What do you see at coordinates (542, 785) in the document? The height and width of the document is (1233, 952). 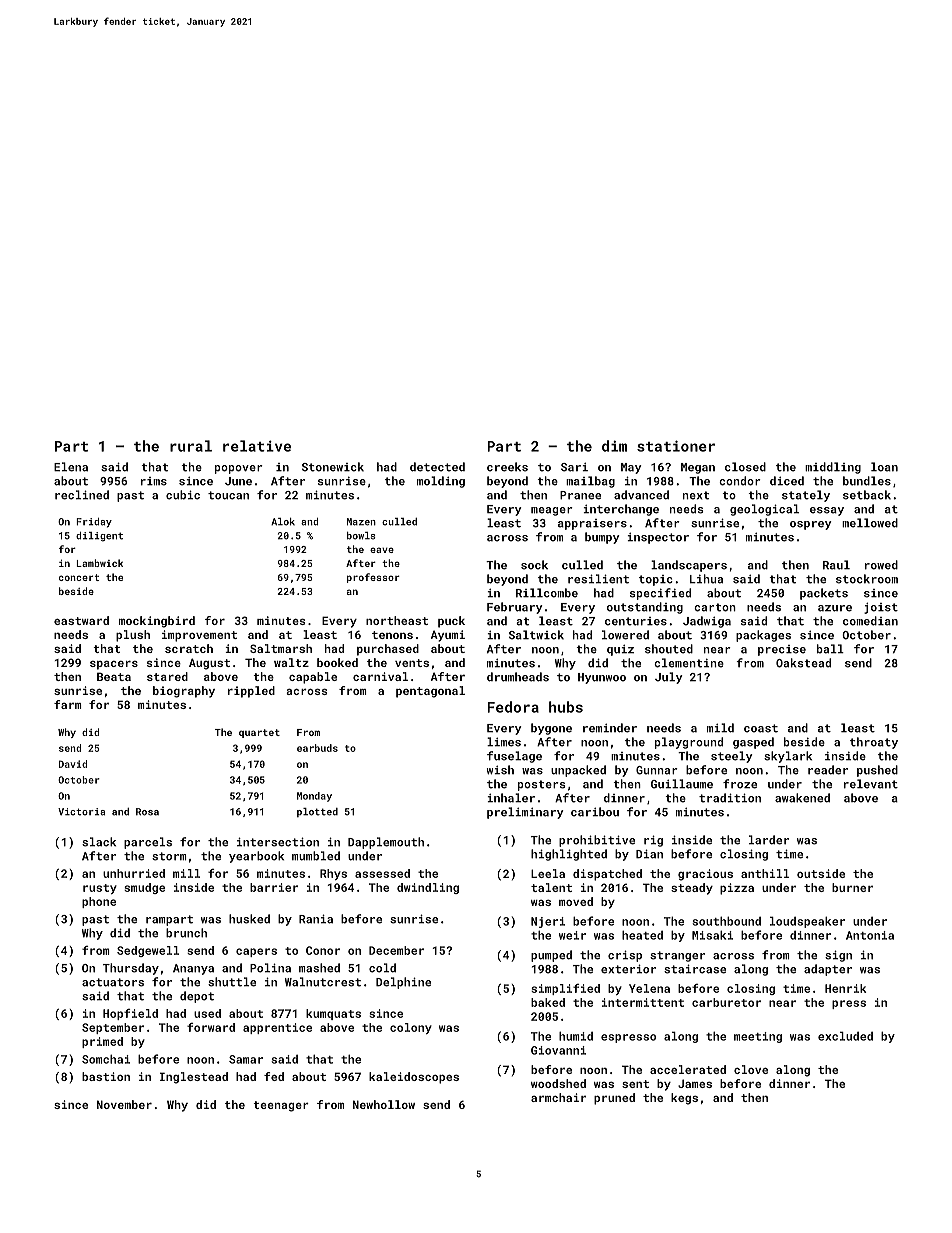 I see `posters` at bounding box center [542, 785].
